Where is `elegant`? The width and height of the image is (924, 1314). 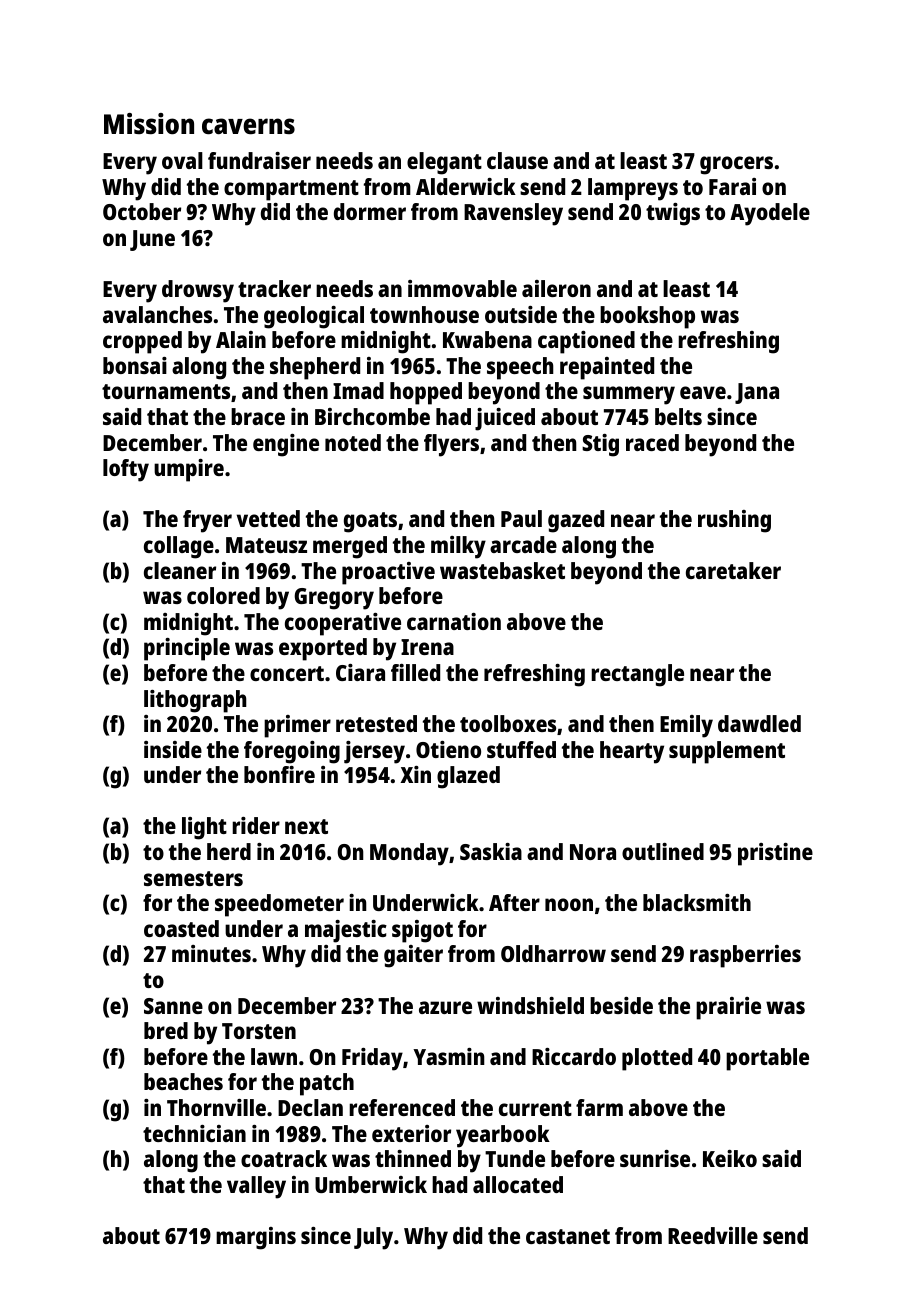
elegant is located at coordinates (444, 163).
